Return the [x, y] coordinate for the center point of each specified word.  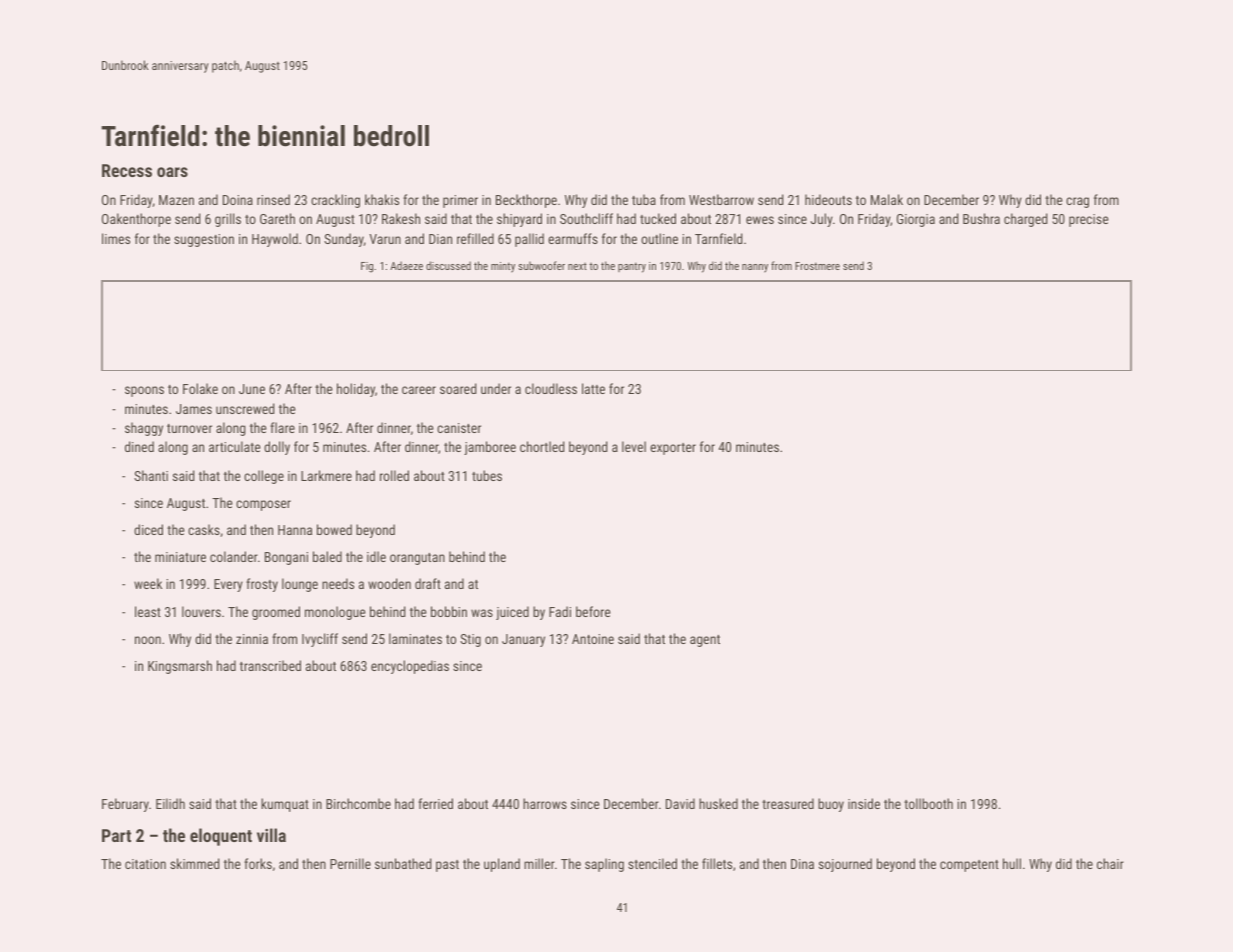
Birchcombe [358, 803]
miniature [180, 557]
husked [718, 803]
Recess [127, 170]
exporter [673, 449]
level [634, 446]
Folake [200, 388]
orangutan [417, 559]
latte [593, 388]
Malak [887, 199]
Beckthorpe [526, 201]
